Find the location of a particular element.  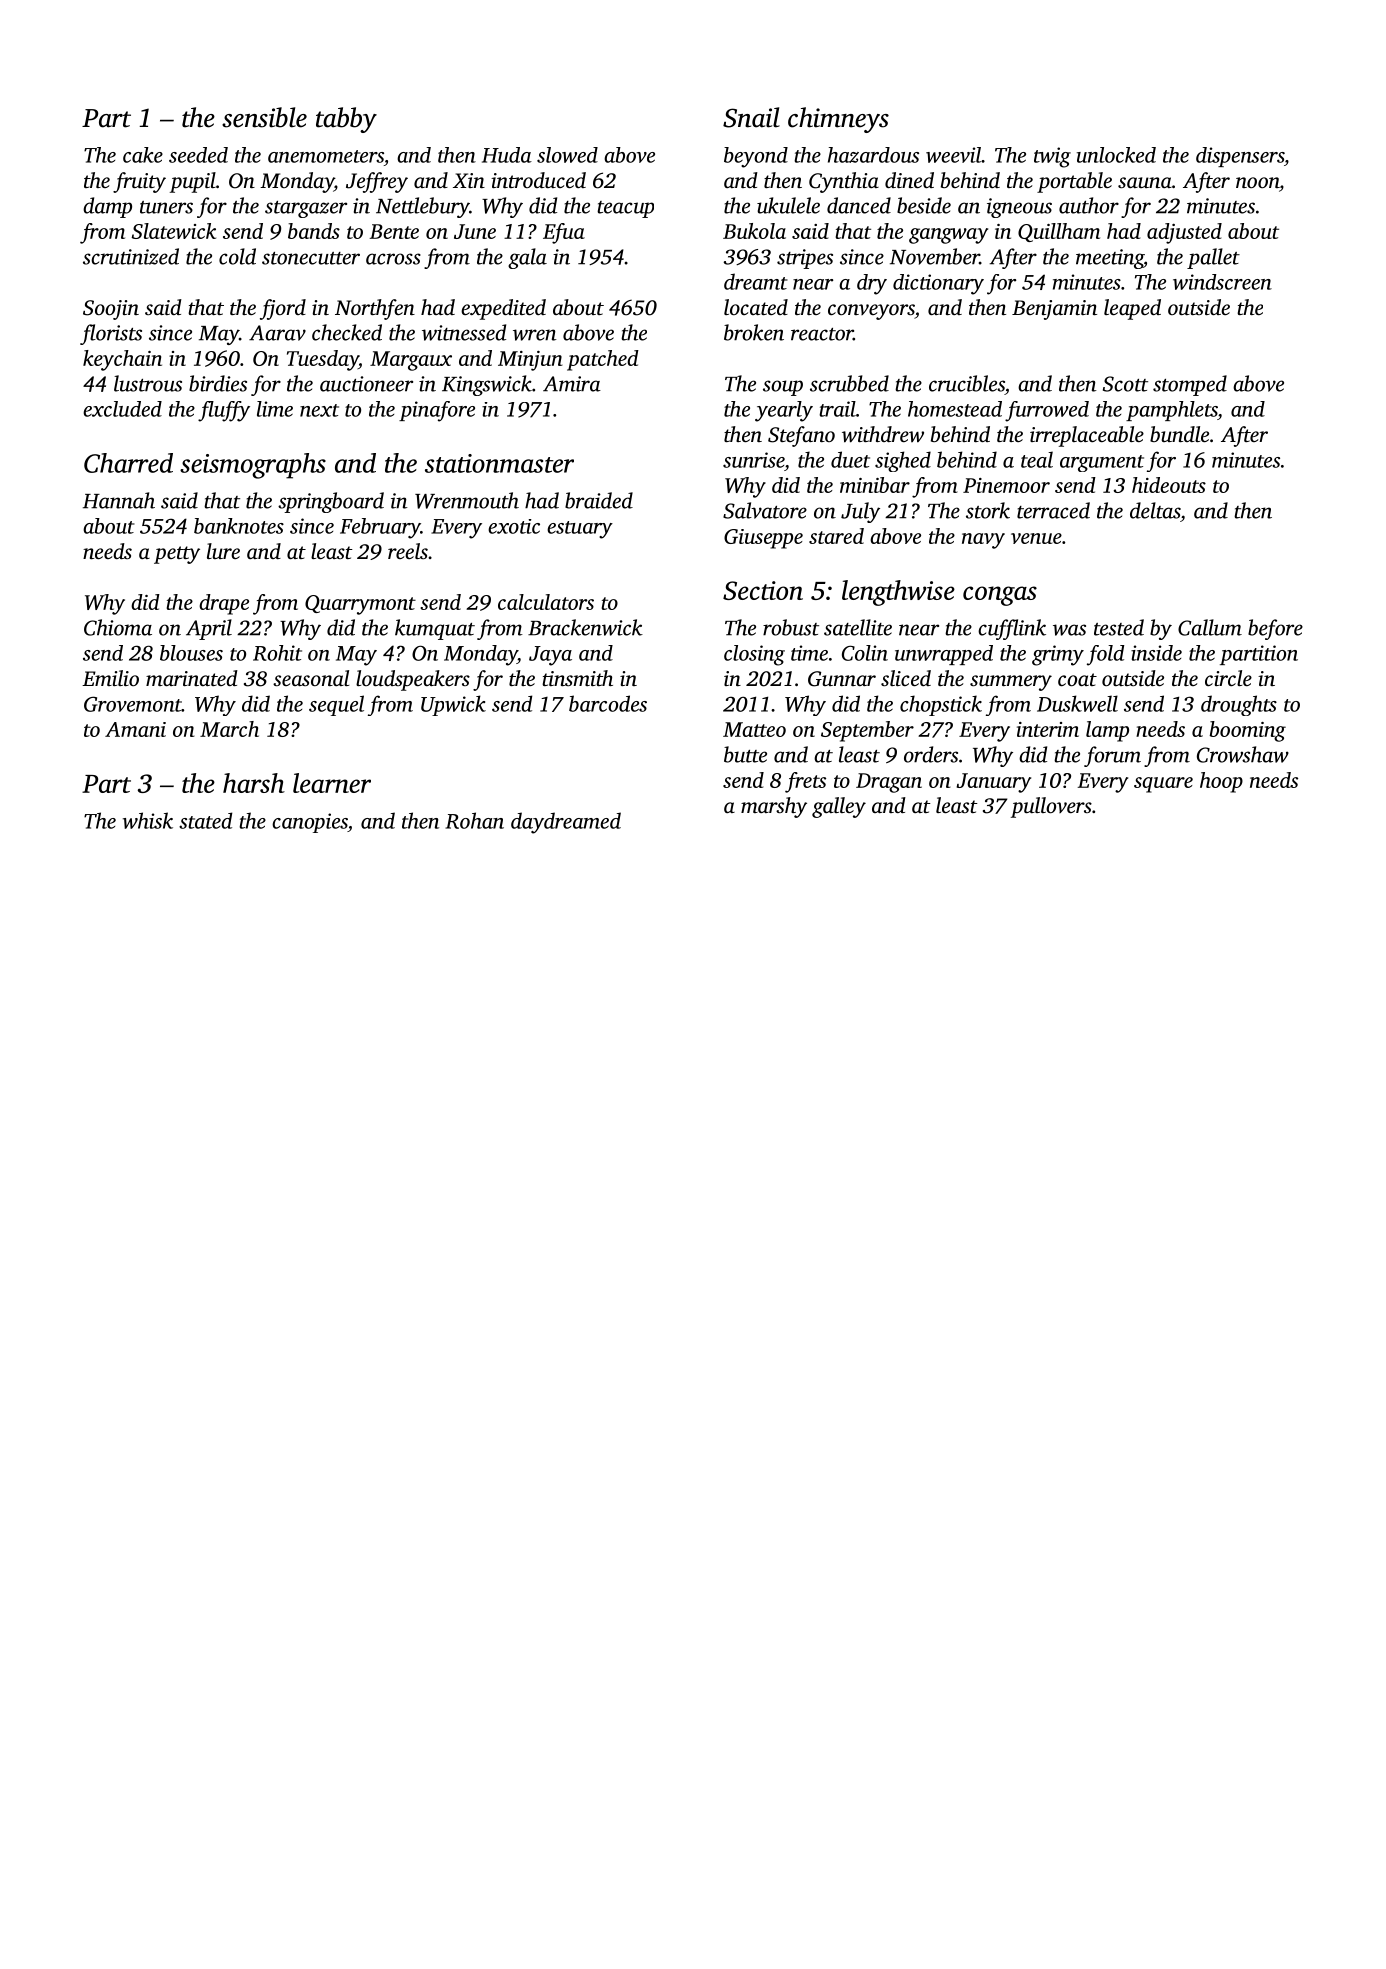

Efua is located at coordinates (564, 233).
